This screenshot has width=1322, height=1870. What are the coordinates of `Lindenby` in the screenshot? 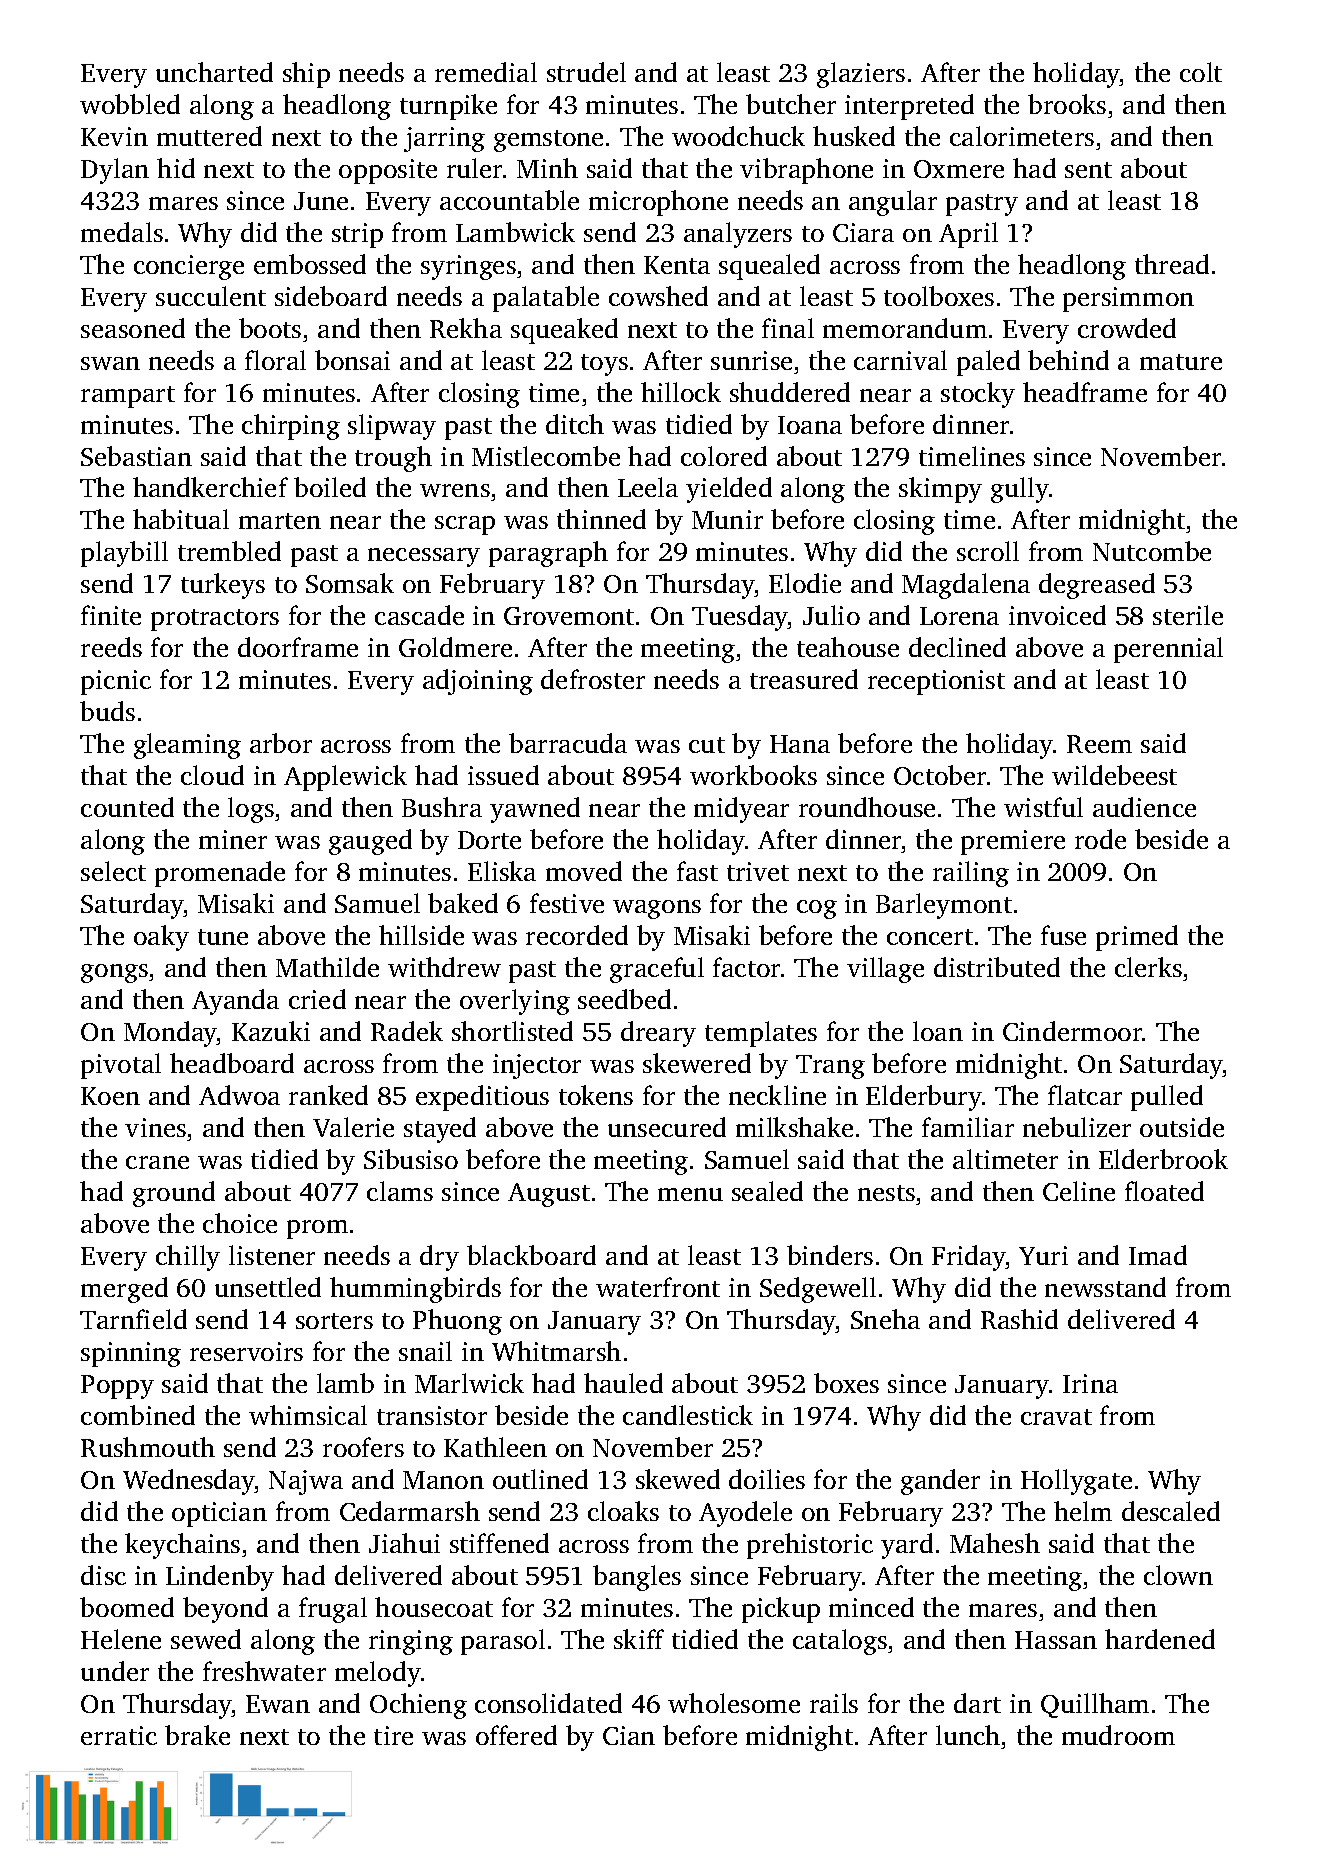 It's located at (220, 1578).
